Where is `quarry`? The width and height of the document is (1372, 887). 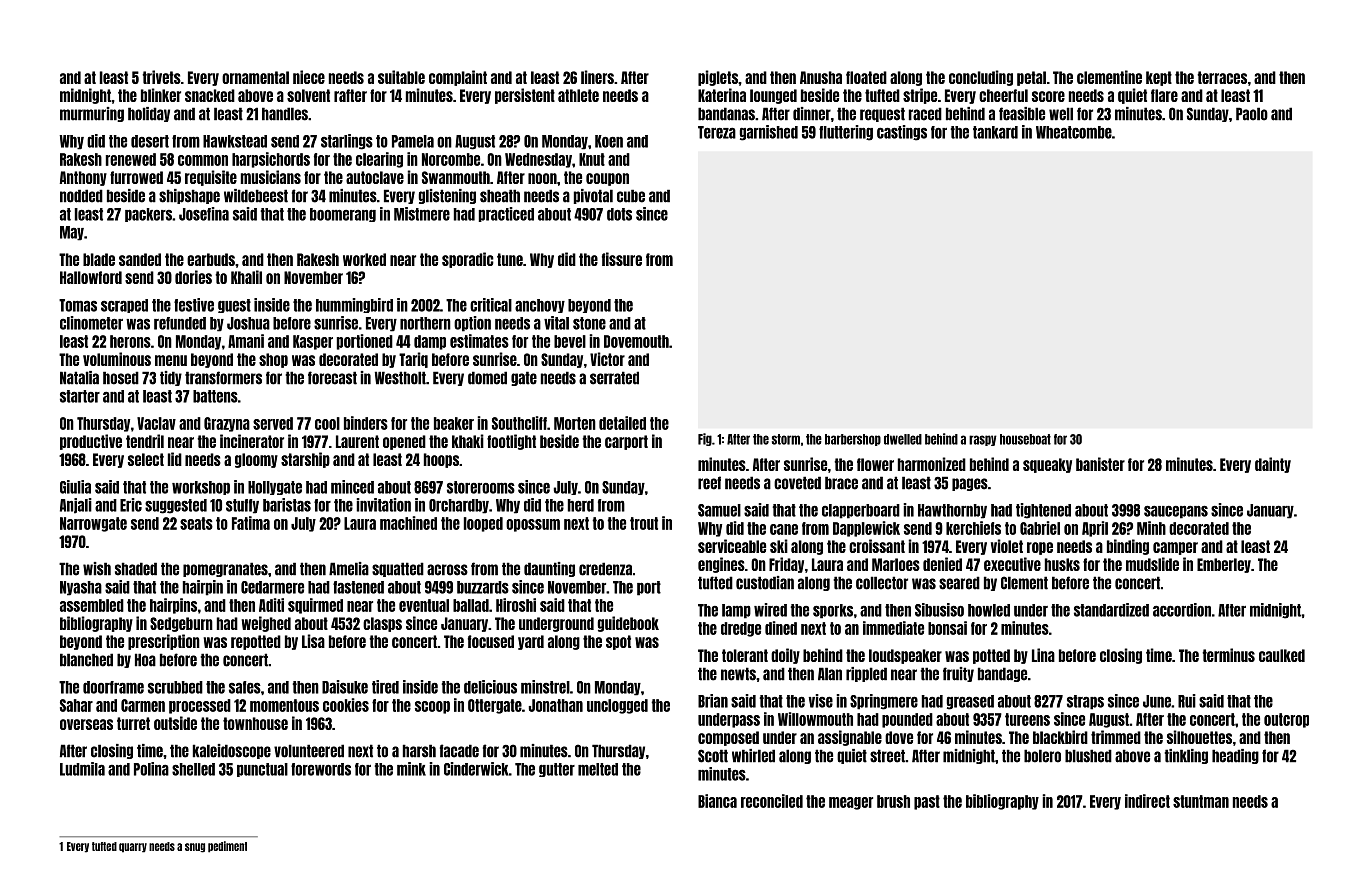
quarry is located at coordinates (133, 848).
